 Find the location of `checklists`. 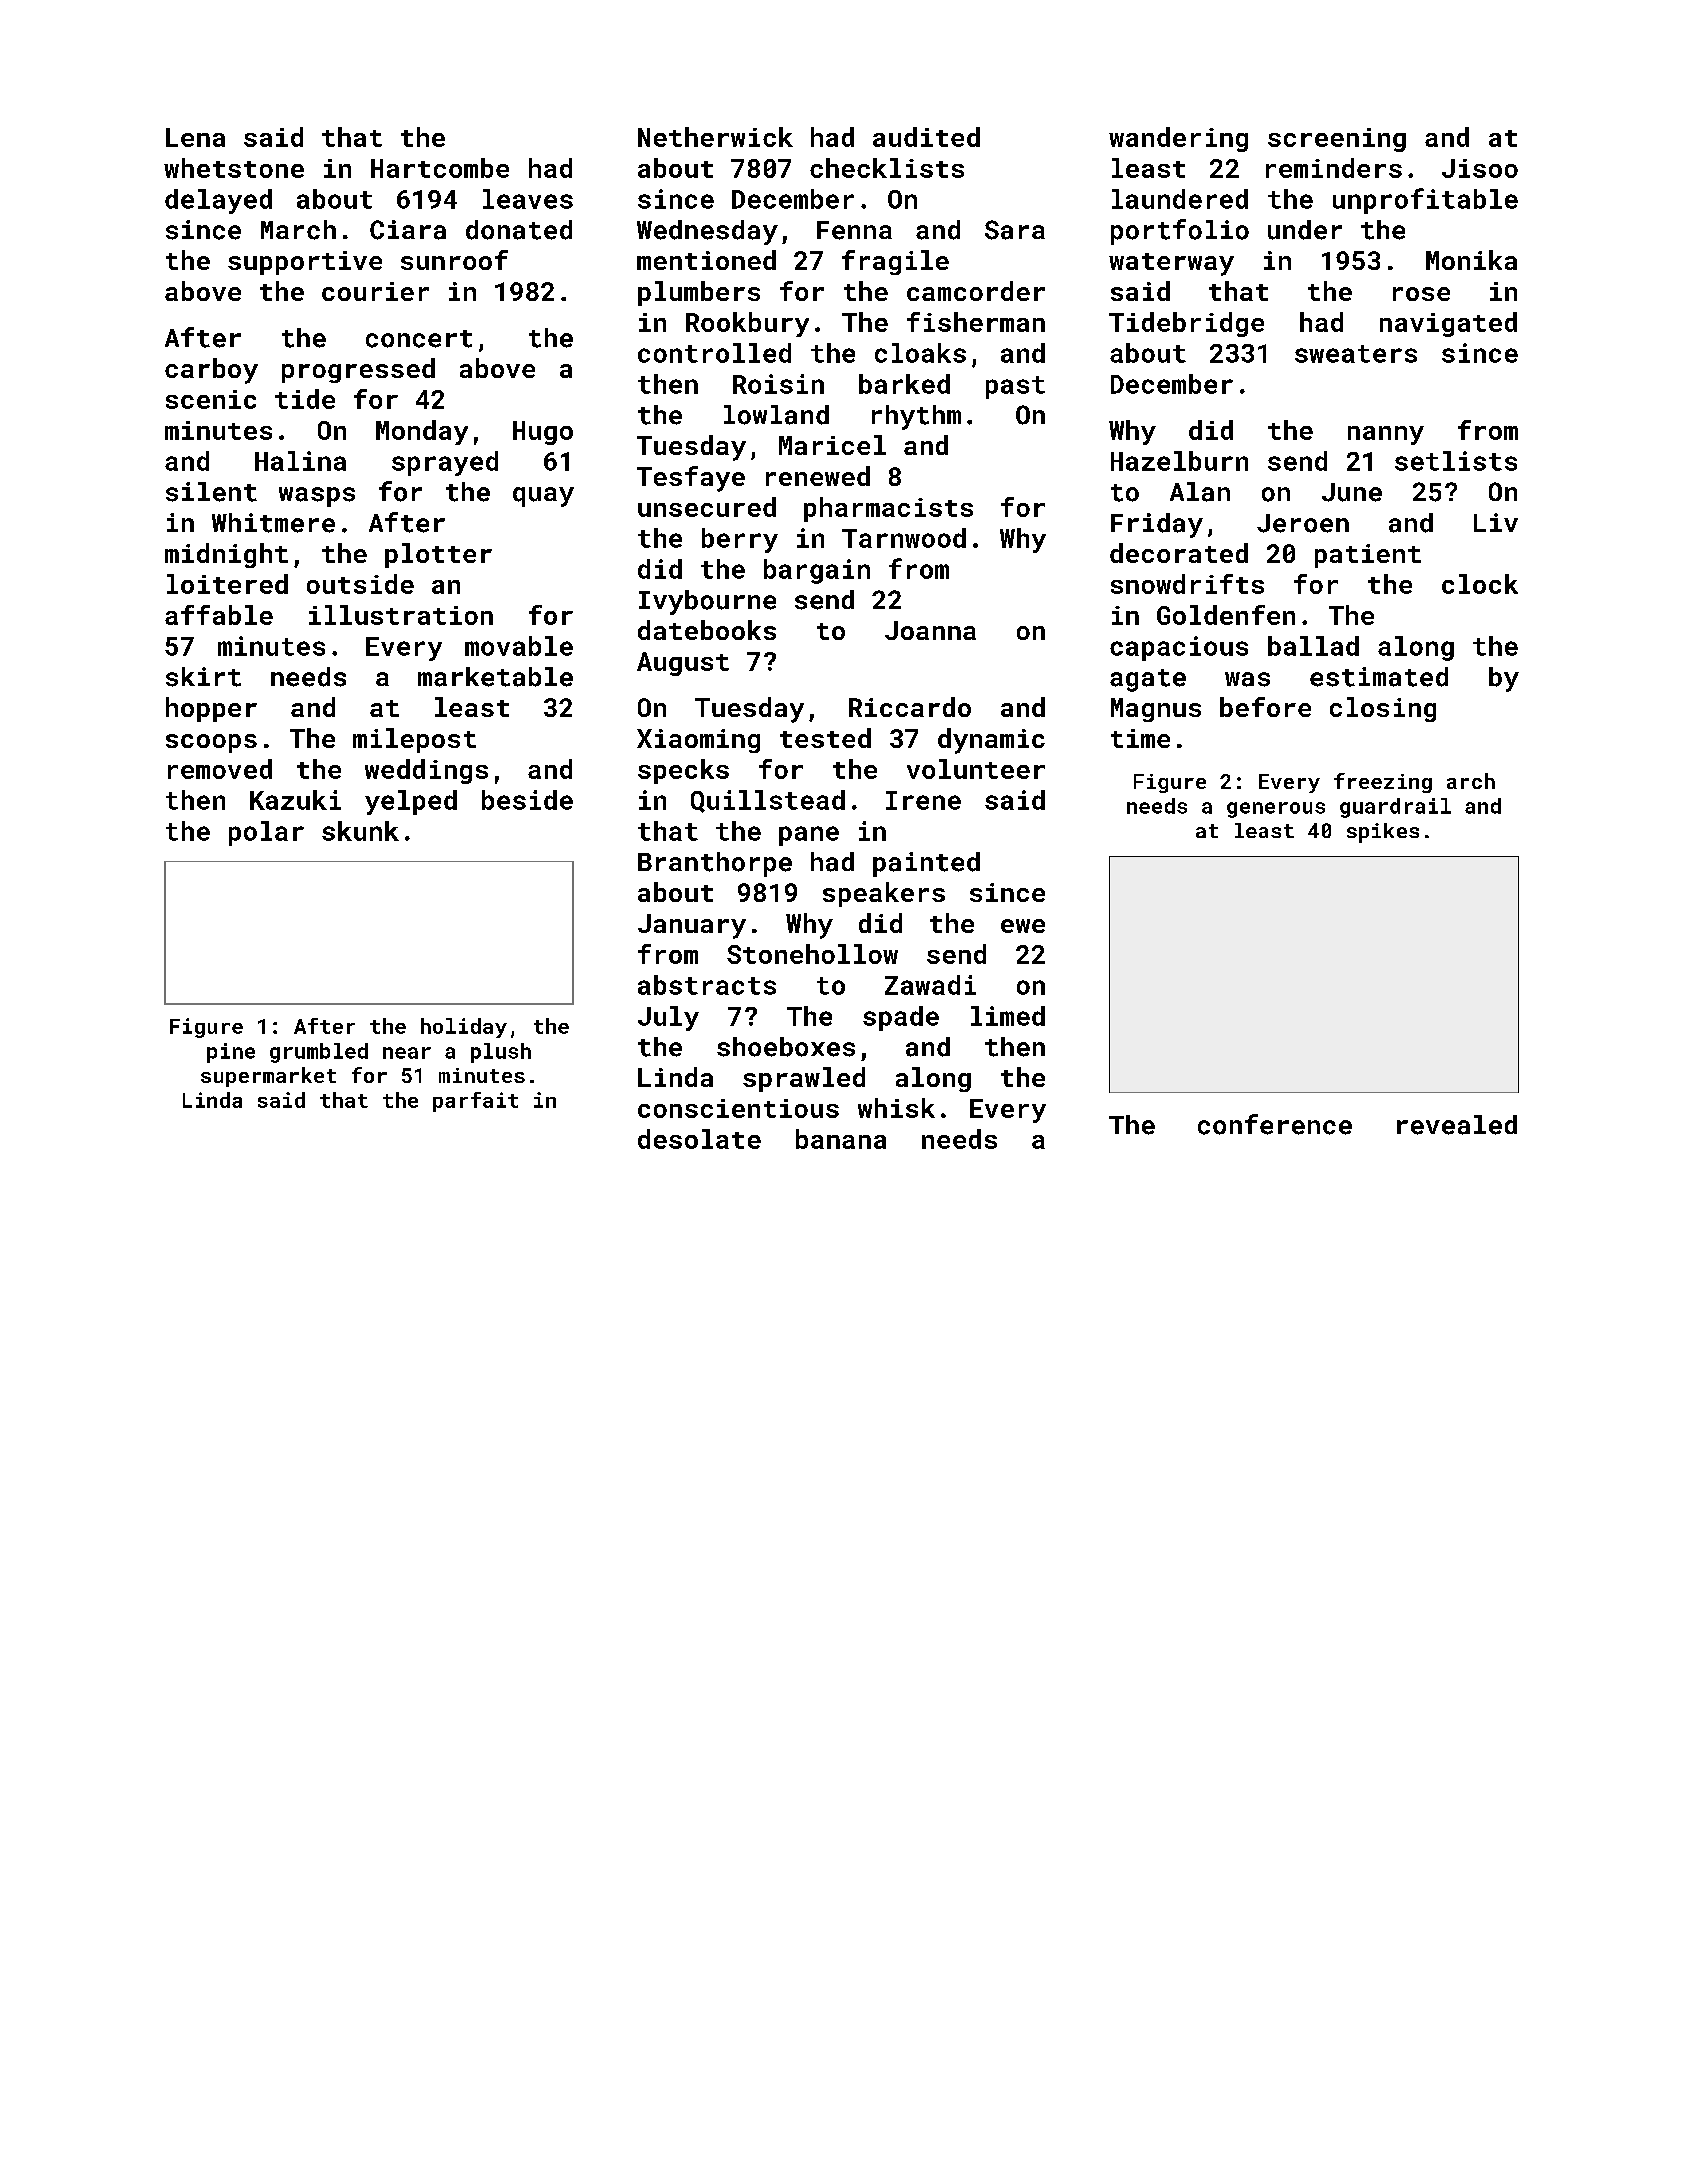

checklists is located at coordinates (887, 168).
